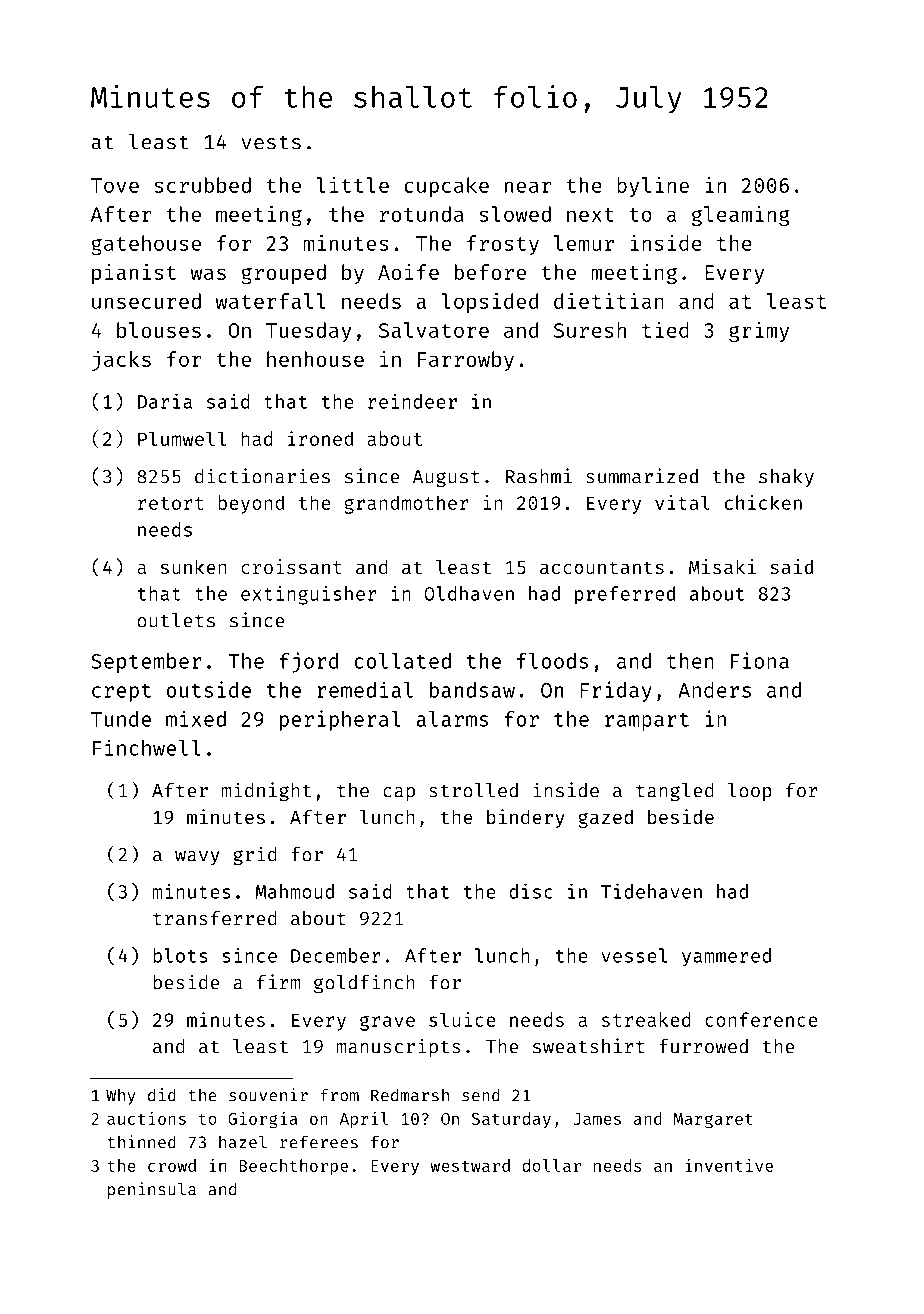  What do you see at coordinates (180, 955) in the document?
I see `blots` at bounding box center [180, 955].
